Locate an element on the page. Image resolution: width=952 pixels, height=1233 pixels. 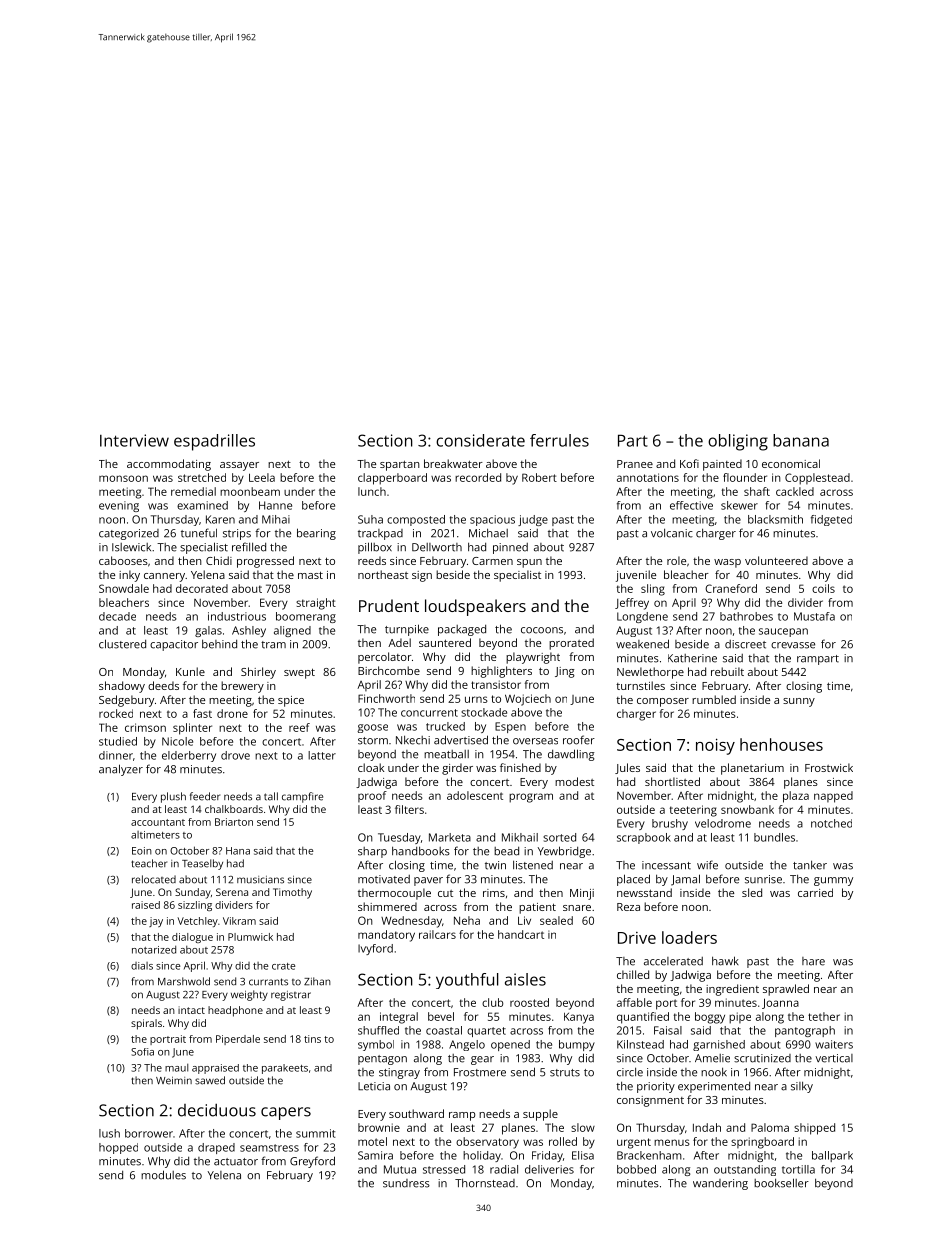
Craneford is located at coordinates (731, 588).
